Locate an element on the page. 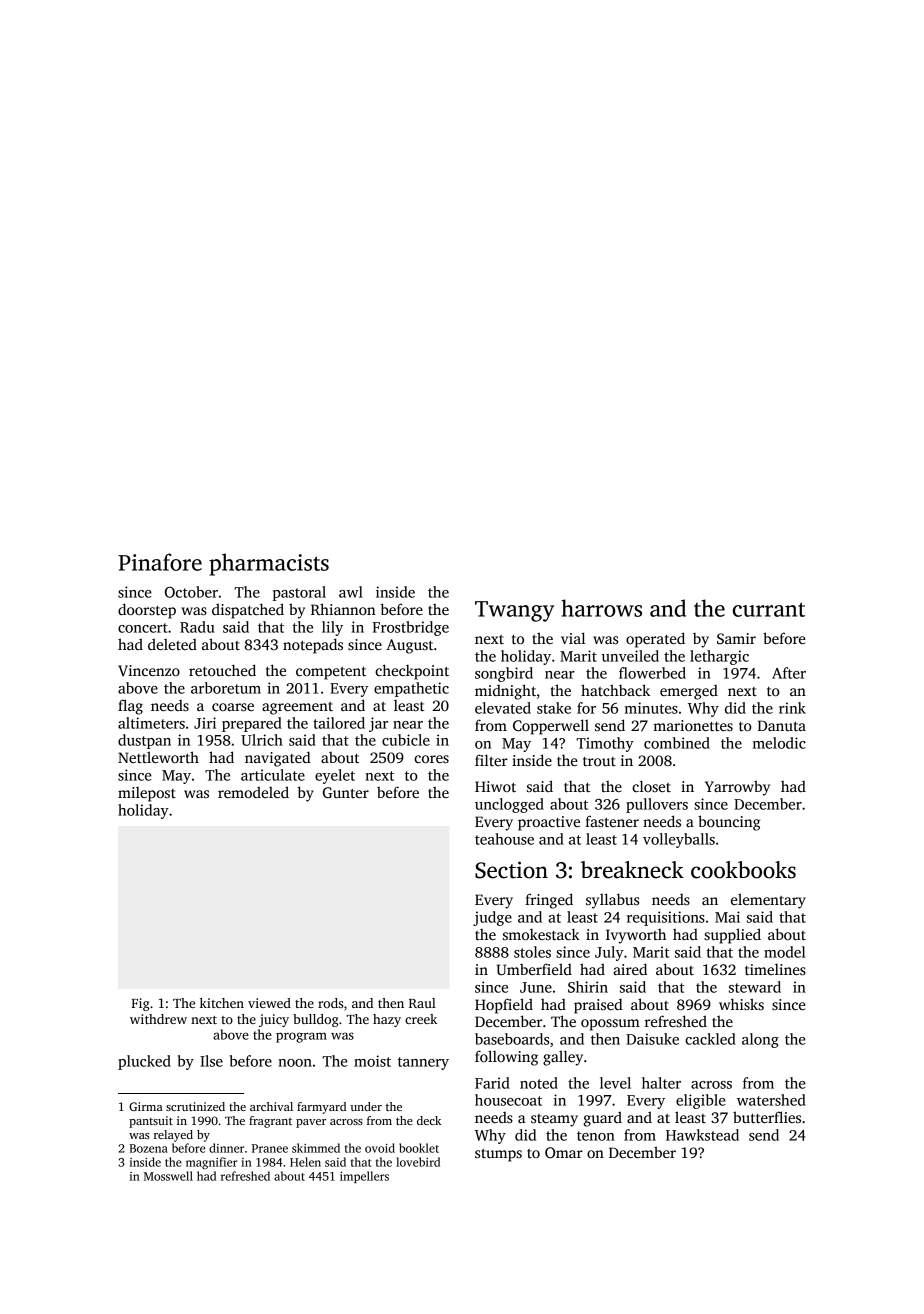 The image size is (924, 1314). Radu is located at coordinates (197, 627).
